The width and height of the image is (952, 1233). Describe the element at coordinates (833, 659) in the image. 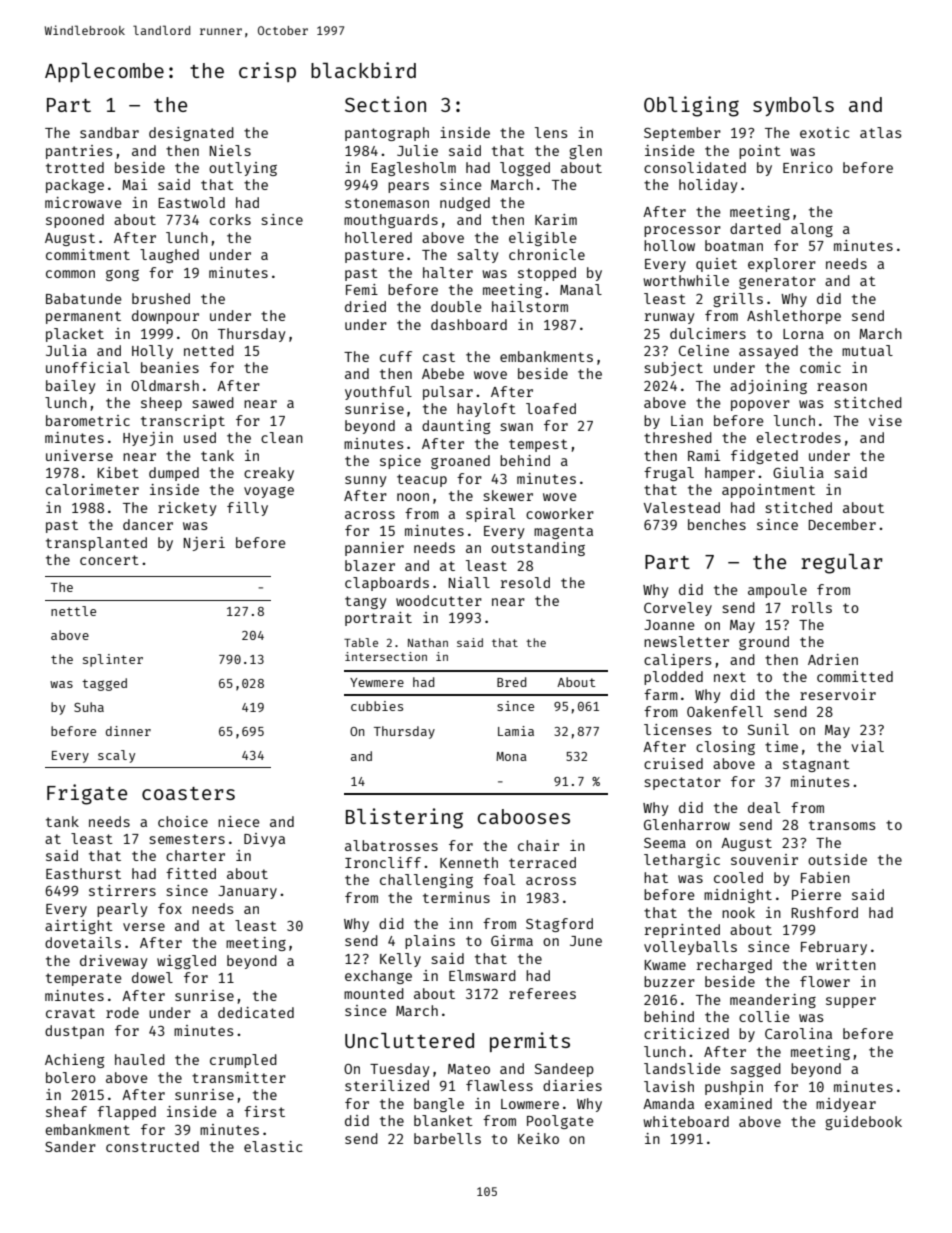

I see `Adrien` at that location.
